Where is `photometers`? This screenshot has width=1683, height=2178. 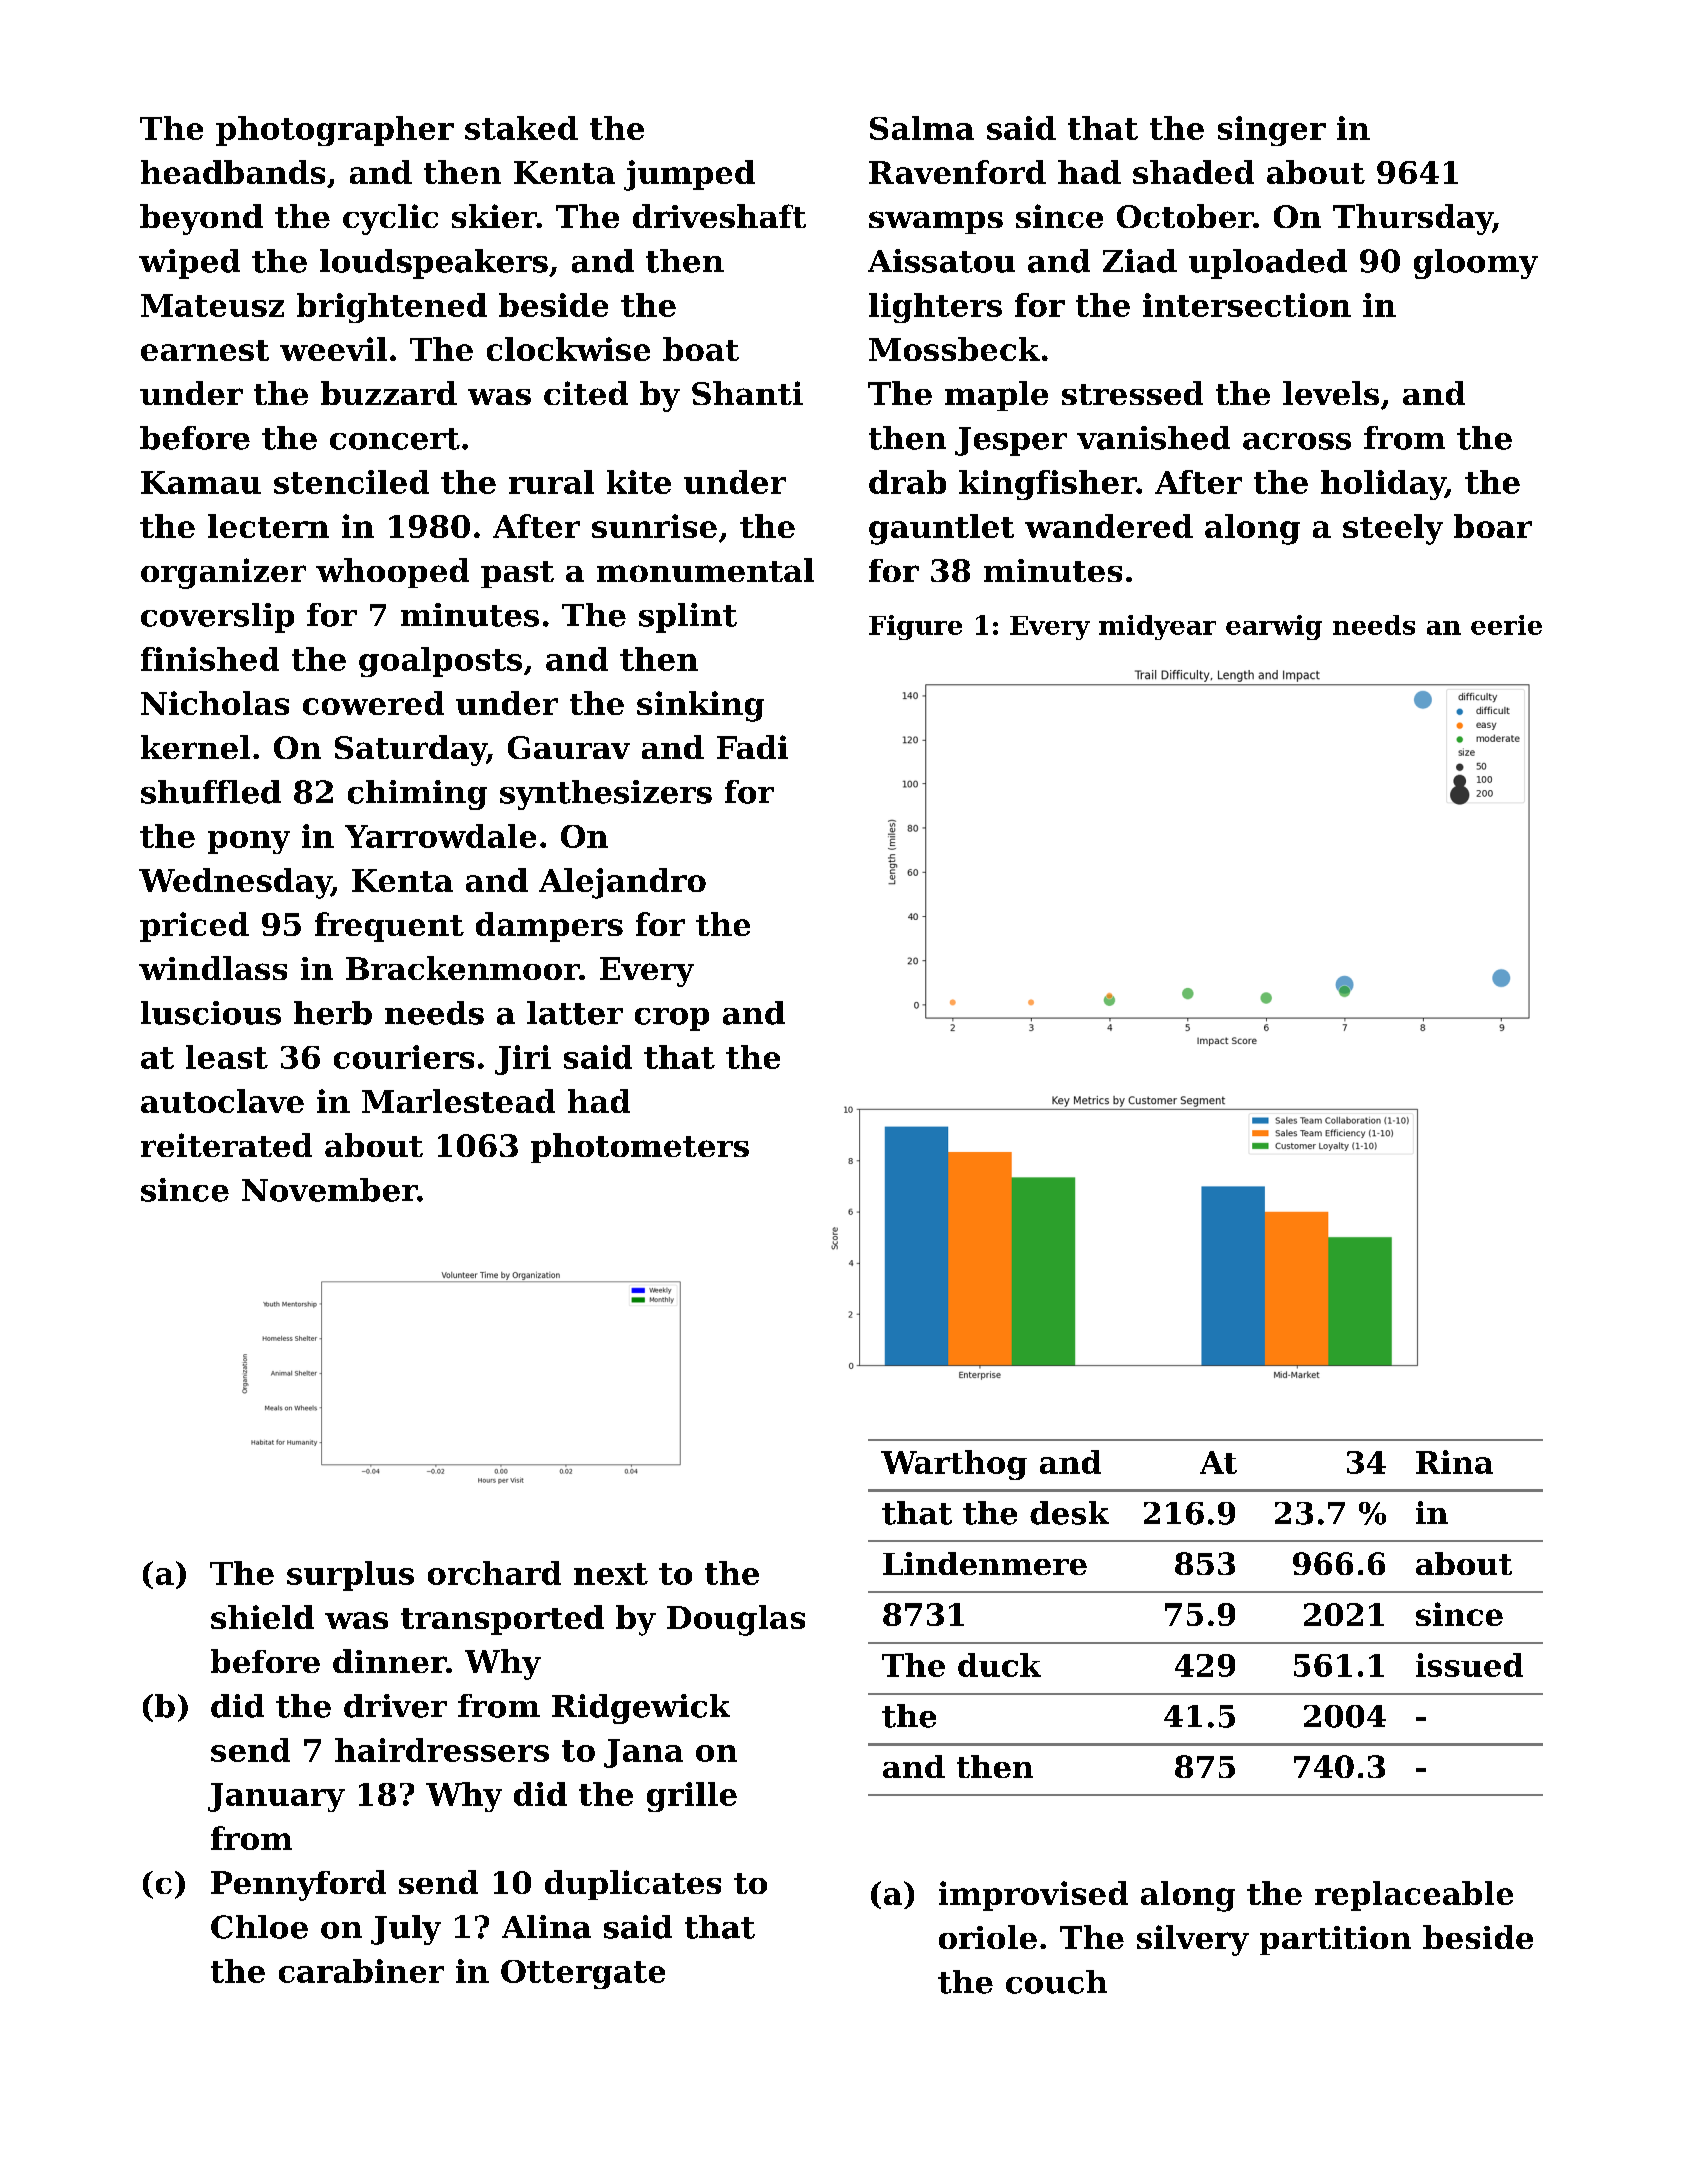 photometers is located at coordinates (640, 1148).
